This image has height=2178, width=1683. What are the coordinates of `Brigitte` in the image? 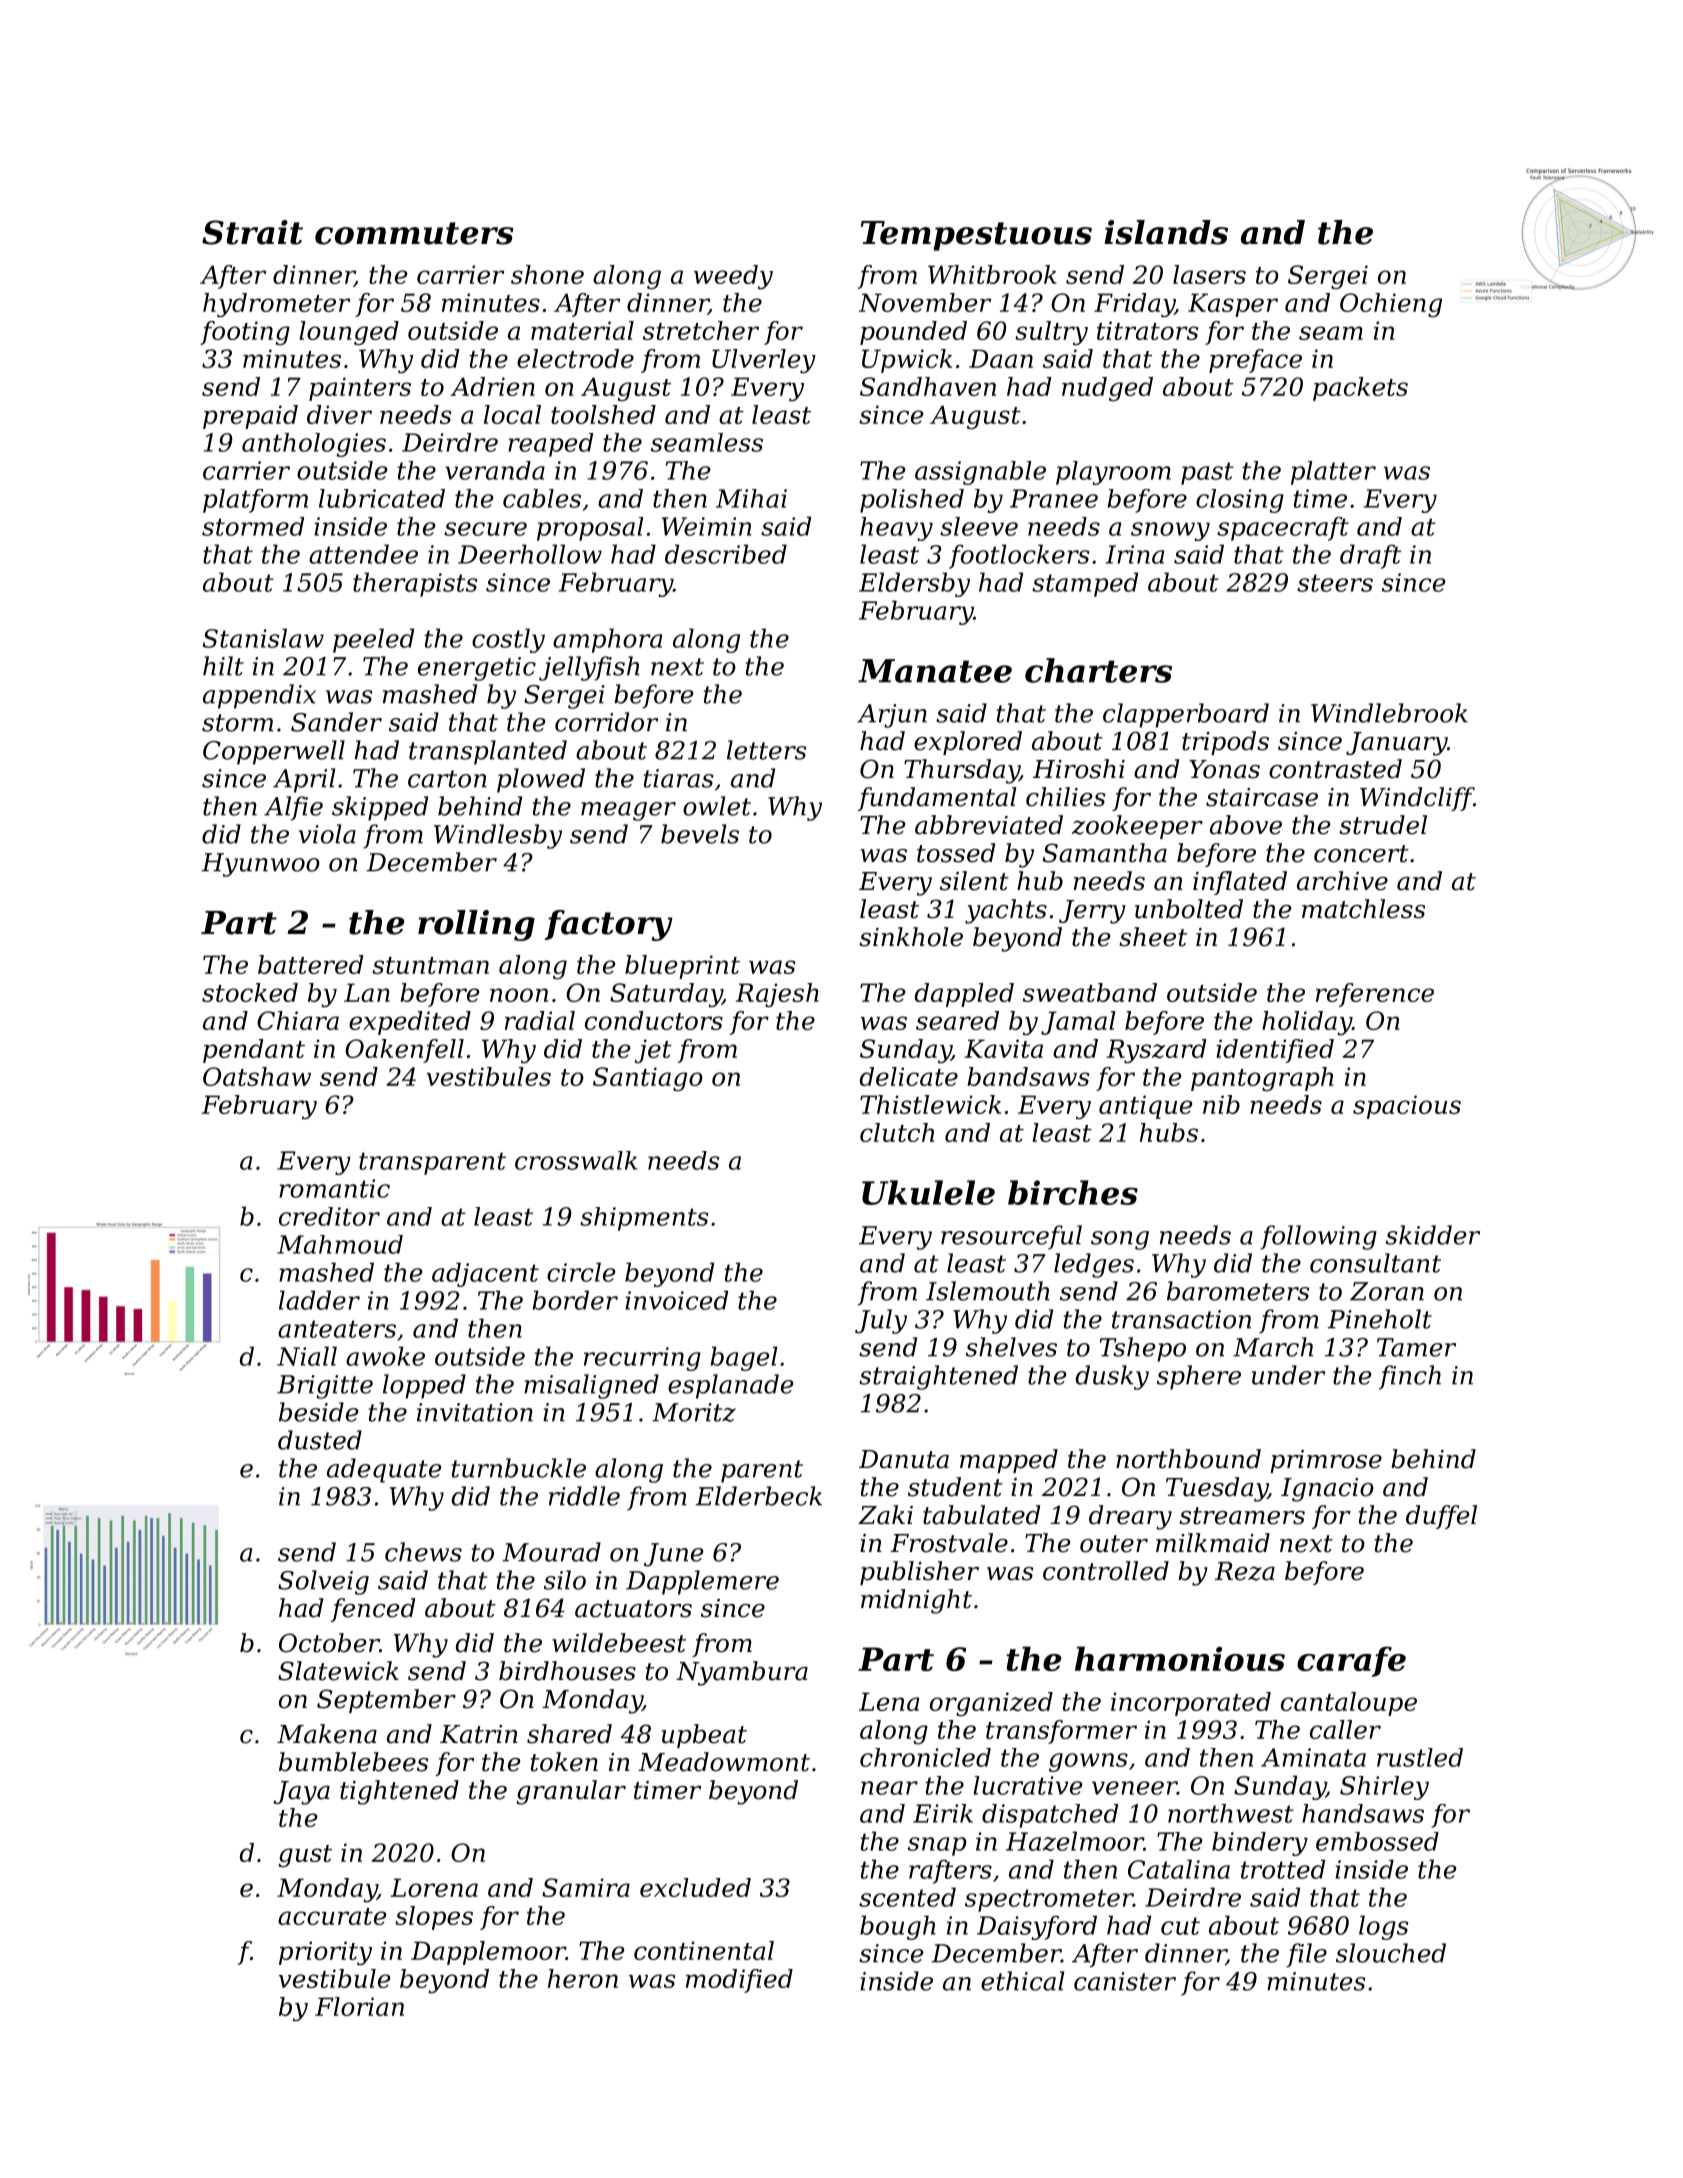 It's located at (325, 1387).
